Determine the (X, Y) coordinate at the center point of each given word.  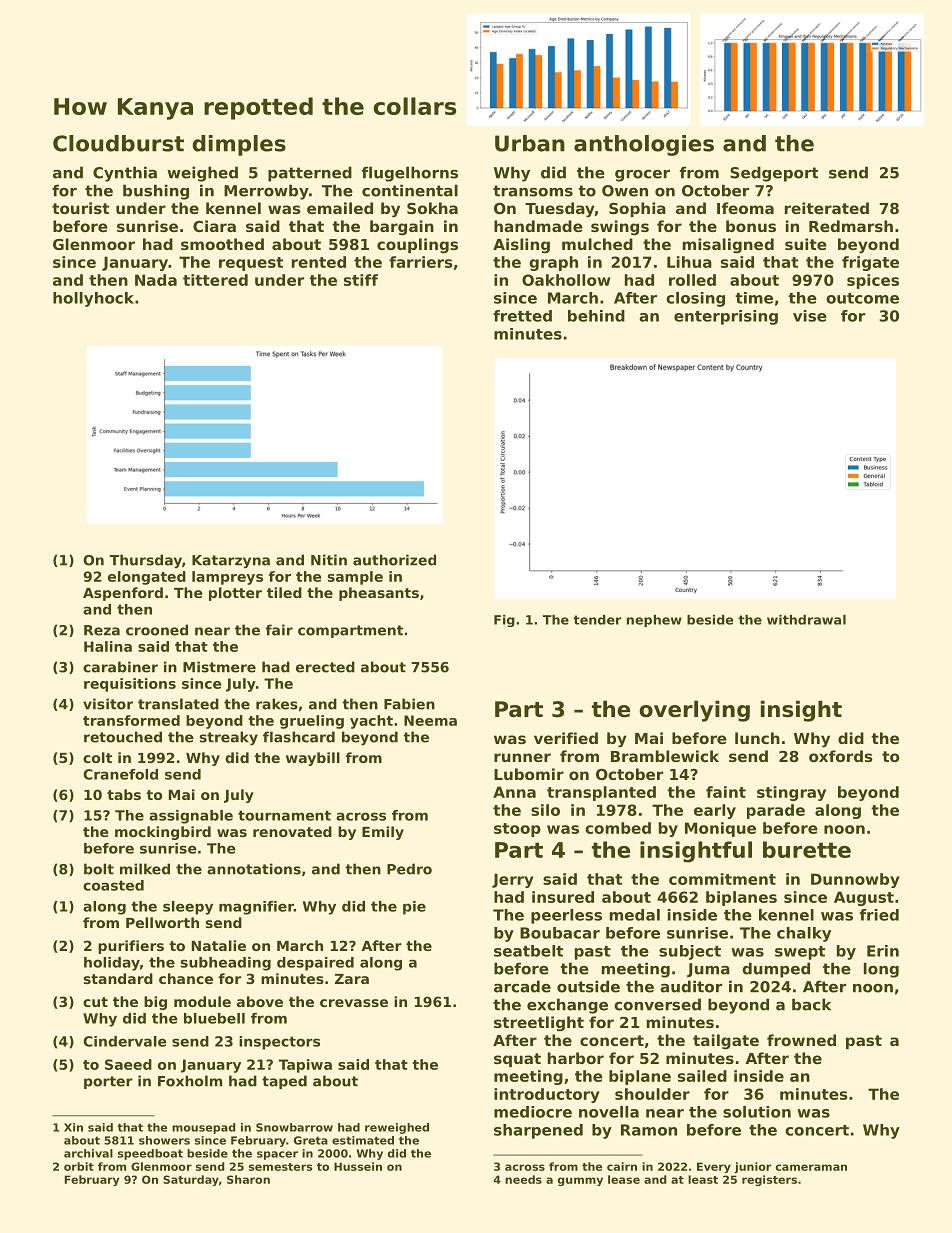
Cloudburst (118, 143)
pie (414, 908)
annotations (254, 869)
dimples (239, 145)
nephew (654, 621)
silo (545, 810)
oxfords (841, 756)
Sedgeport (774, 174)
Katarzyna (231, 562)
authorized (394, 560)
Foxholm (190, 1081)
